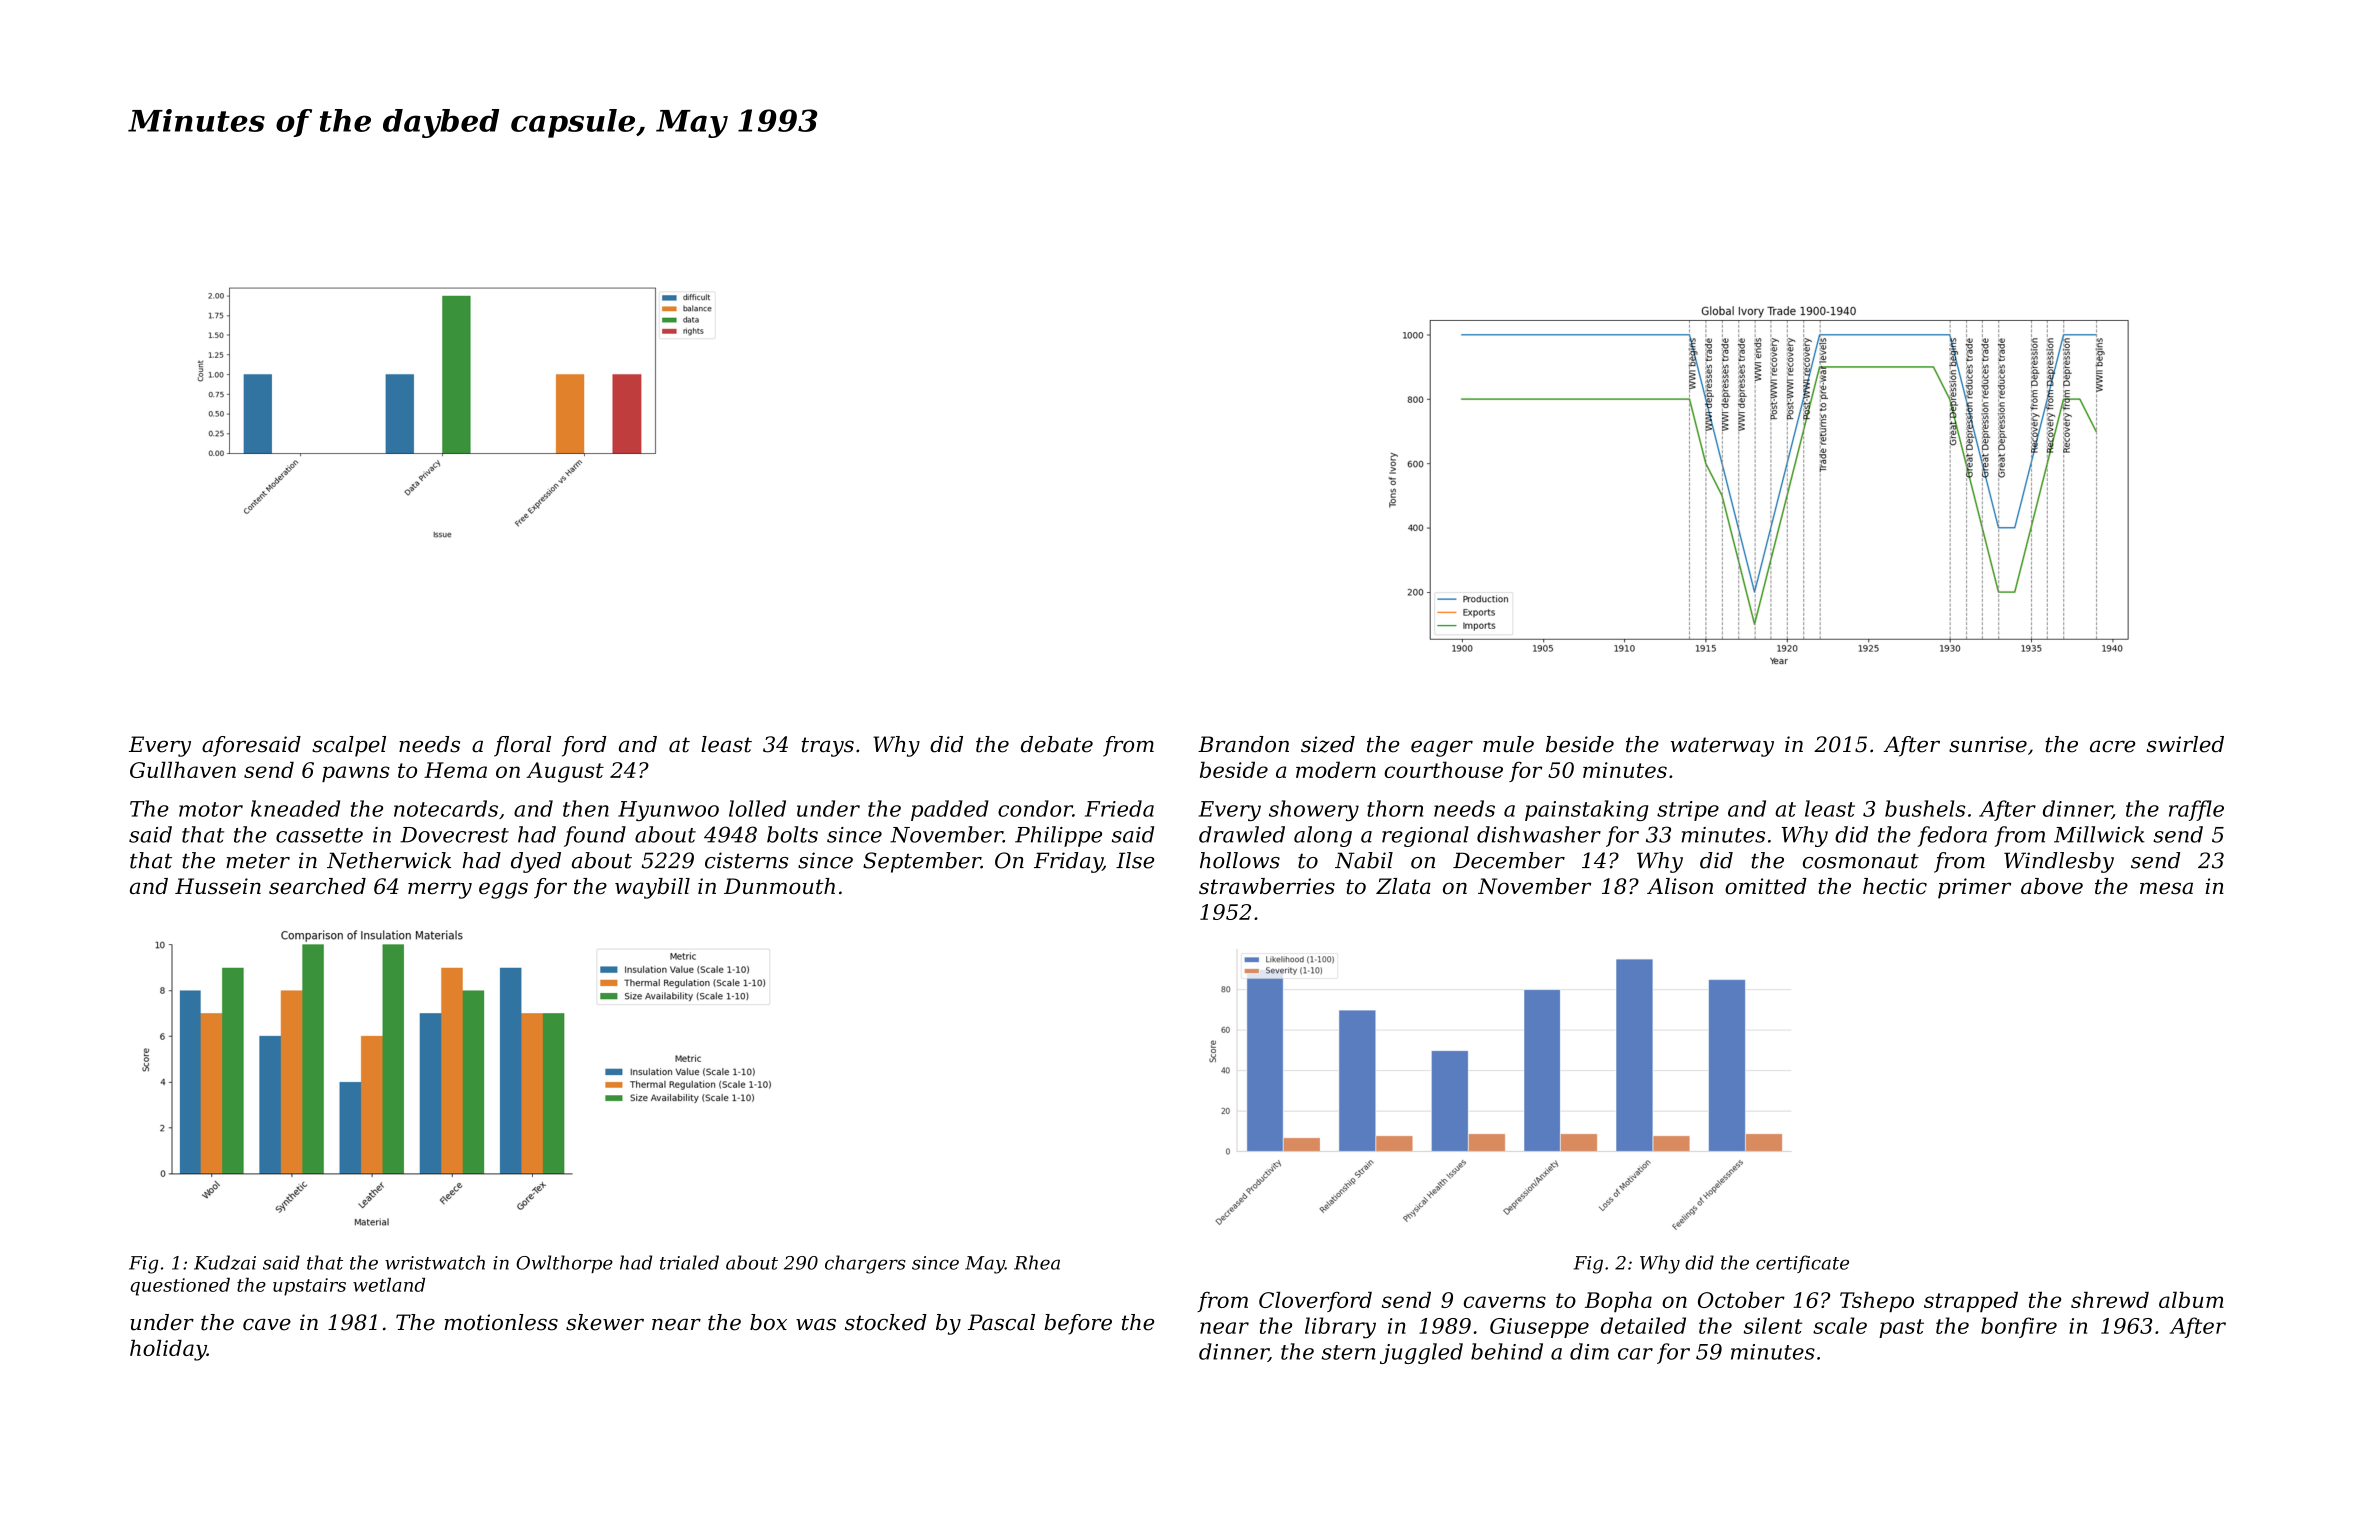 Image resolution: width=2354 pixels, height=1523 pixels. Describe the element at coordinates (319, 835) in the document. I see `cassette` at that location.
